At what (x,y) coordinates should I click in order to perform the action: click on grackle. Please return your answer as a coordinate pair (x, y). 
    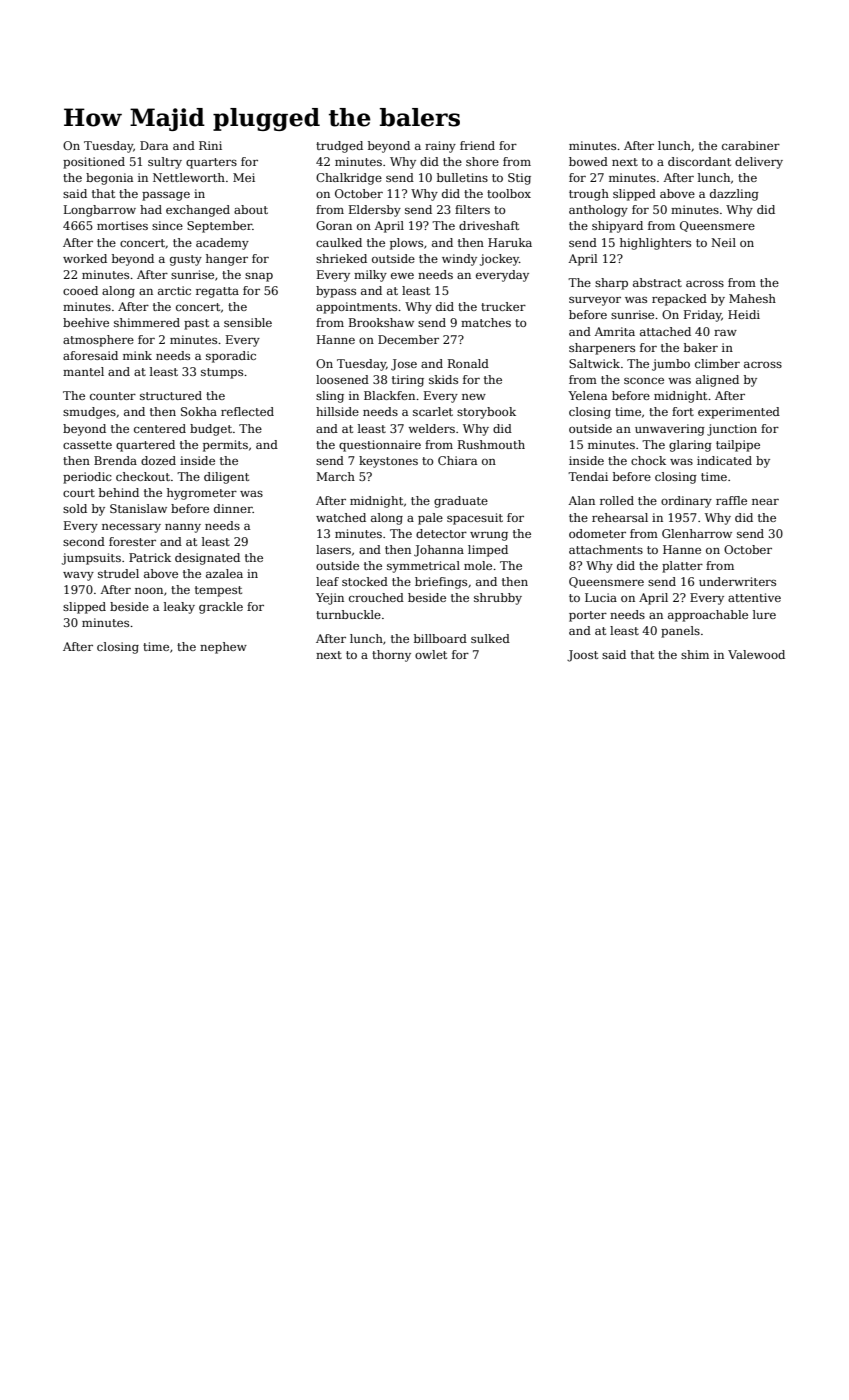
    Looking at the image, I should click on (221, 608).
